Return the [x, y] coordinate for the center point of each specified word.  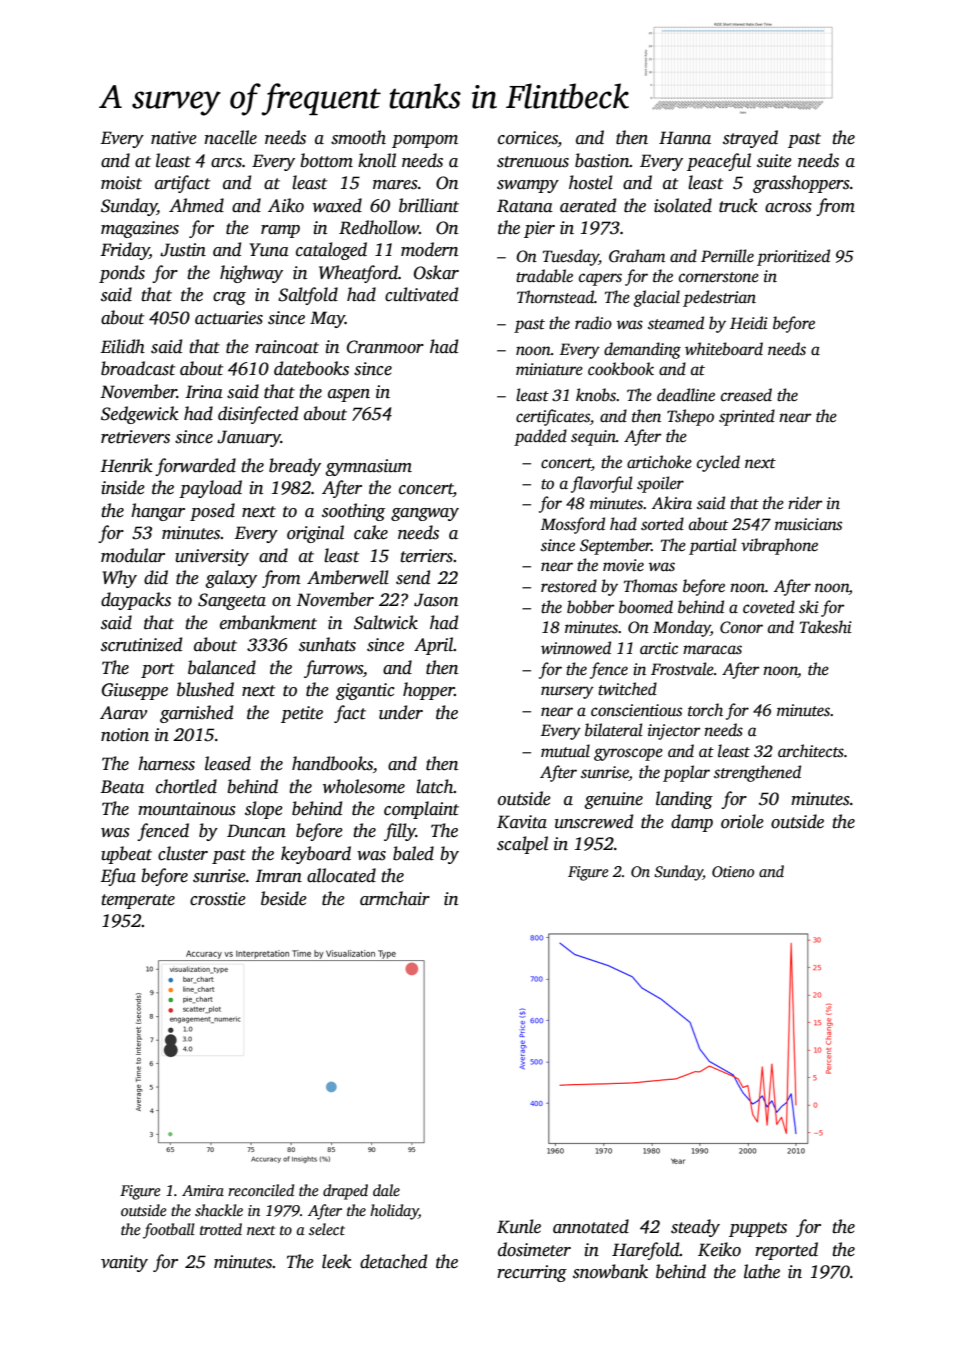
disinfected [258, 415]
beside [284, 898]
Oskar [436, 272]
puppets [758, 1229]
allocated [341, 875]
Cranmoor [385, 347]
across [788, 208]
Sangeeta [232, 601]
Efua [118, 877]
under [401, 712]
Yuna [269, 250]
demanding [642, 350]
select [327, 1229]
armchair [395, 898]
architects [811, 751]
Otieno [733, 871]
